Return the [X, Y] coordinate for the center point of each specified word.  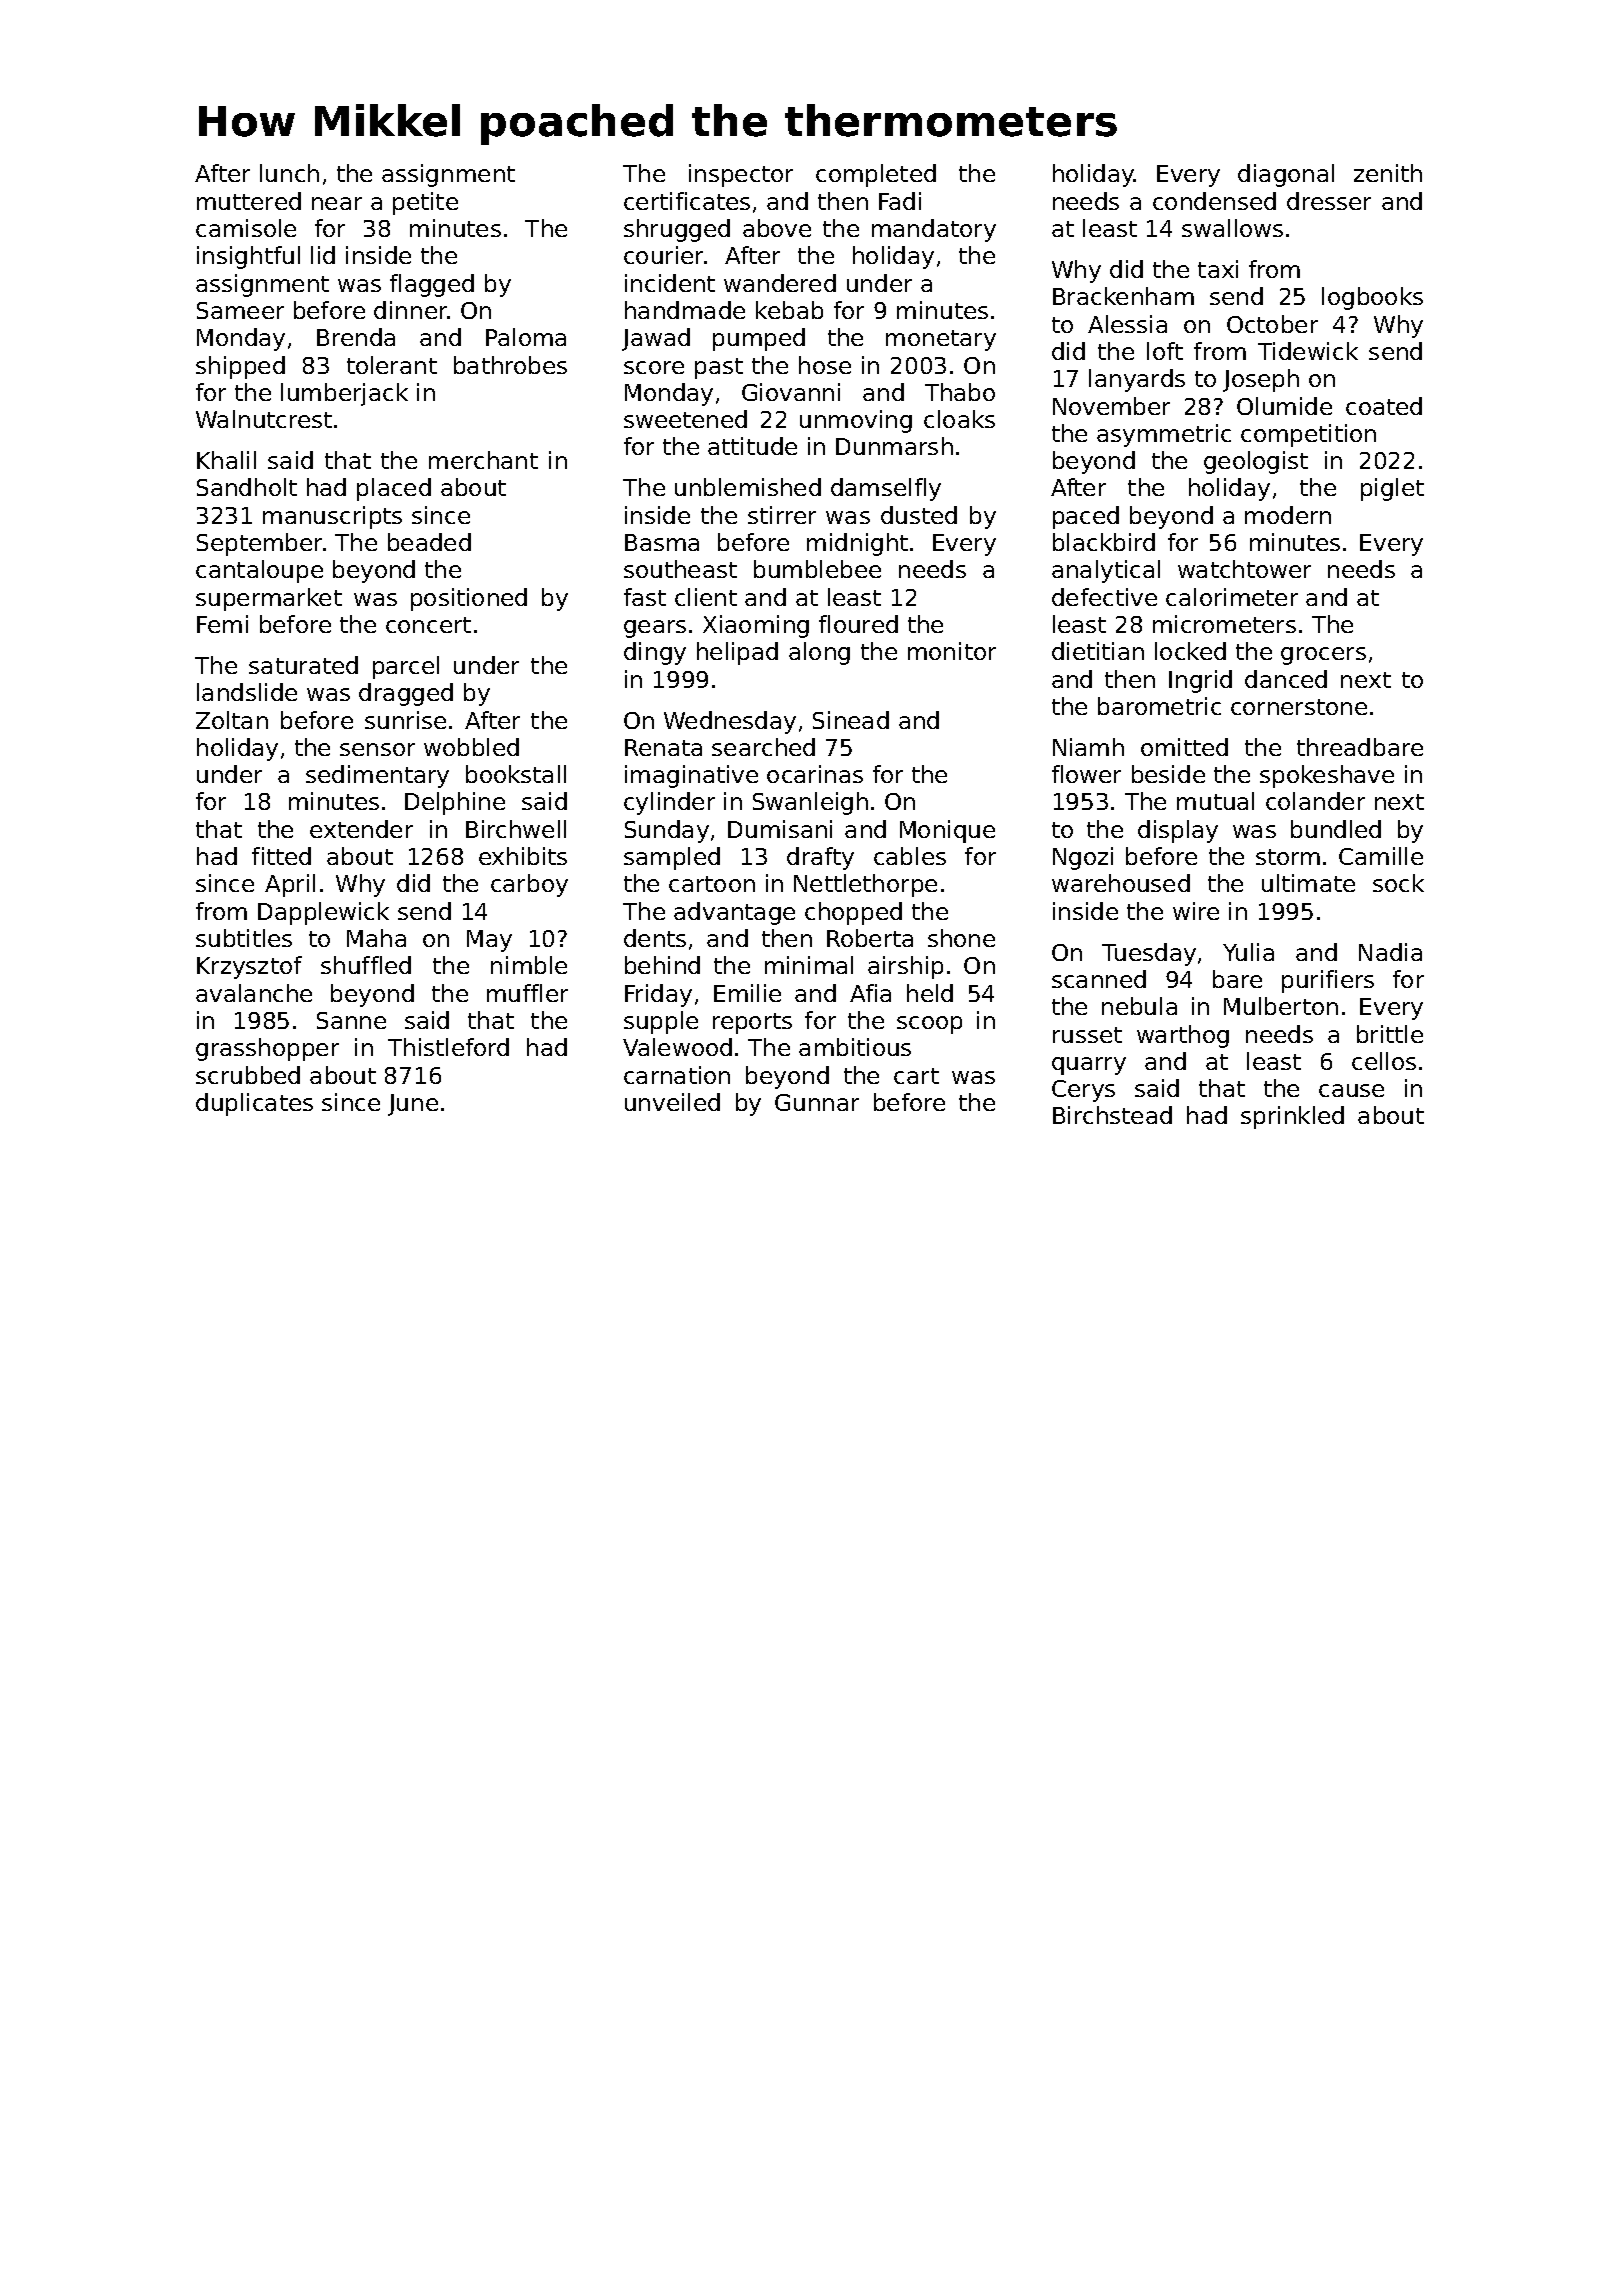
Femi [222, 624]
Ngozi [1083, 858]
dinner [411, 310]
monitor [952, 651]
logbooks [1372, 298]
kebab [789, 310]
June [413, 1105]
